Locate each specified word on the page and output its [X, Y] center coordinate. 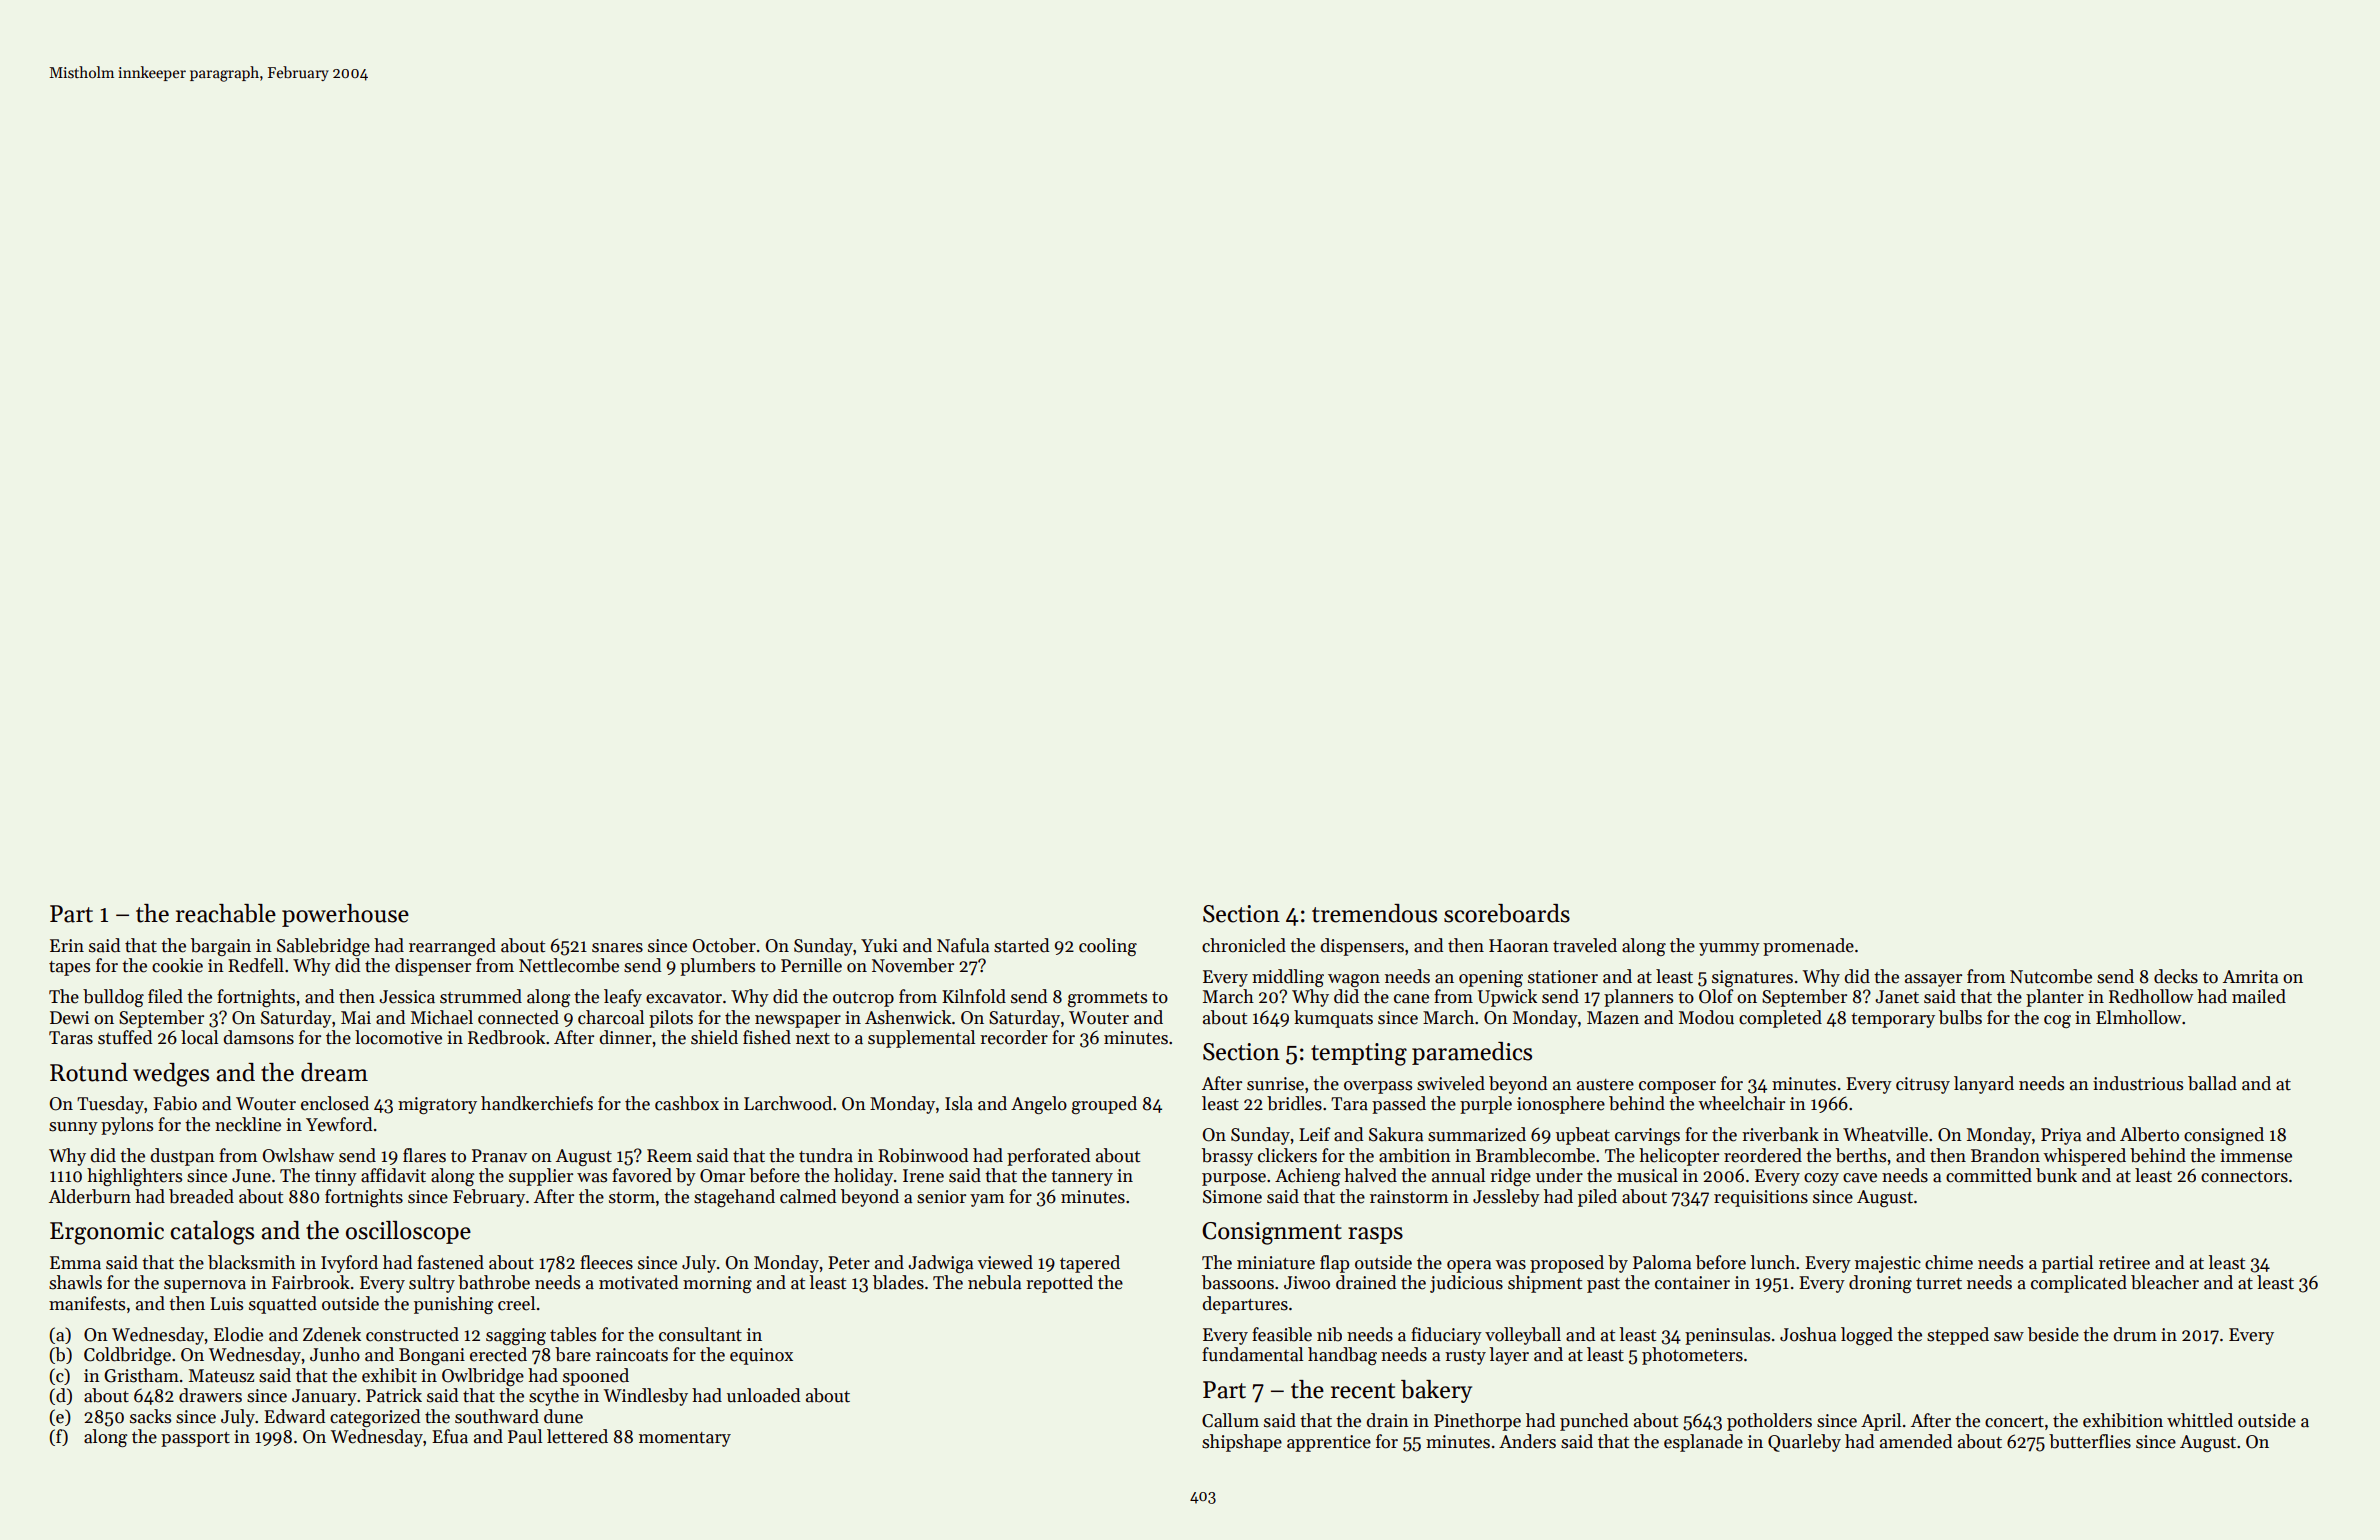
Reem [669, 1156]
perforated [1048, 1157]
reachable [226, 913]
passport [195, 1439]
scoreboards [1507, 913]
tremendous [1374, 913]
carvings [1647, 1136]
